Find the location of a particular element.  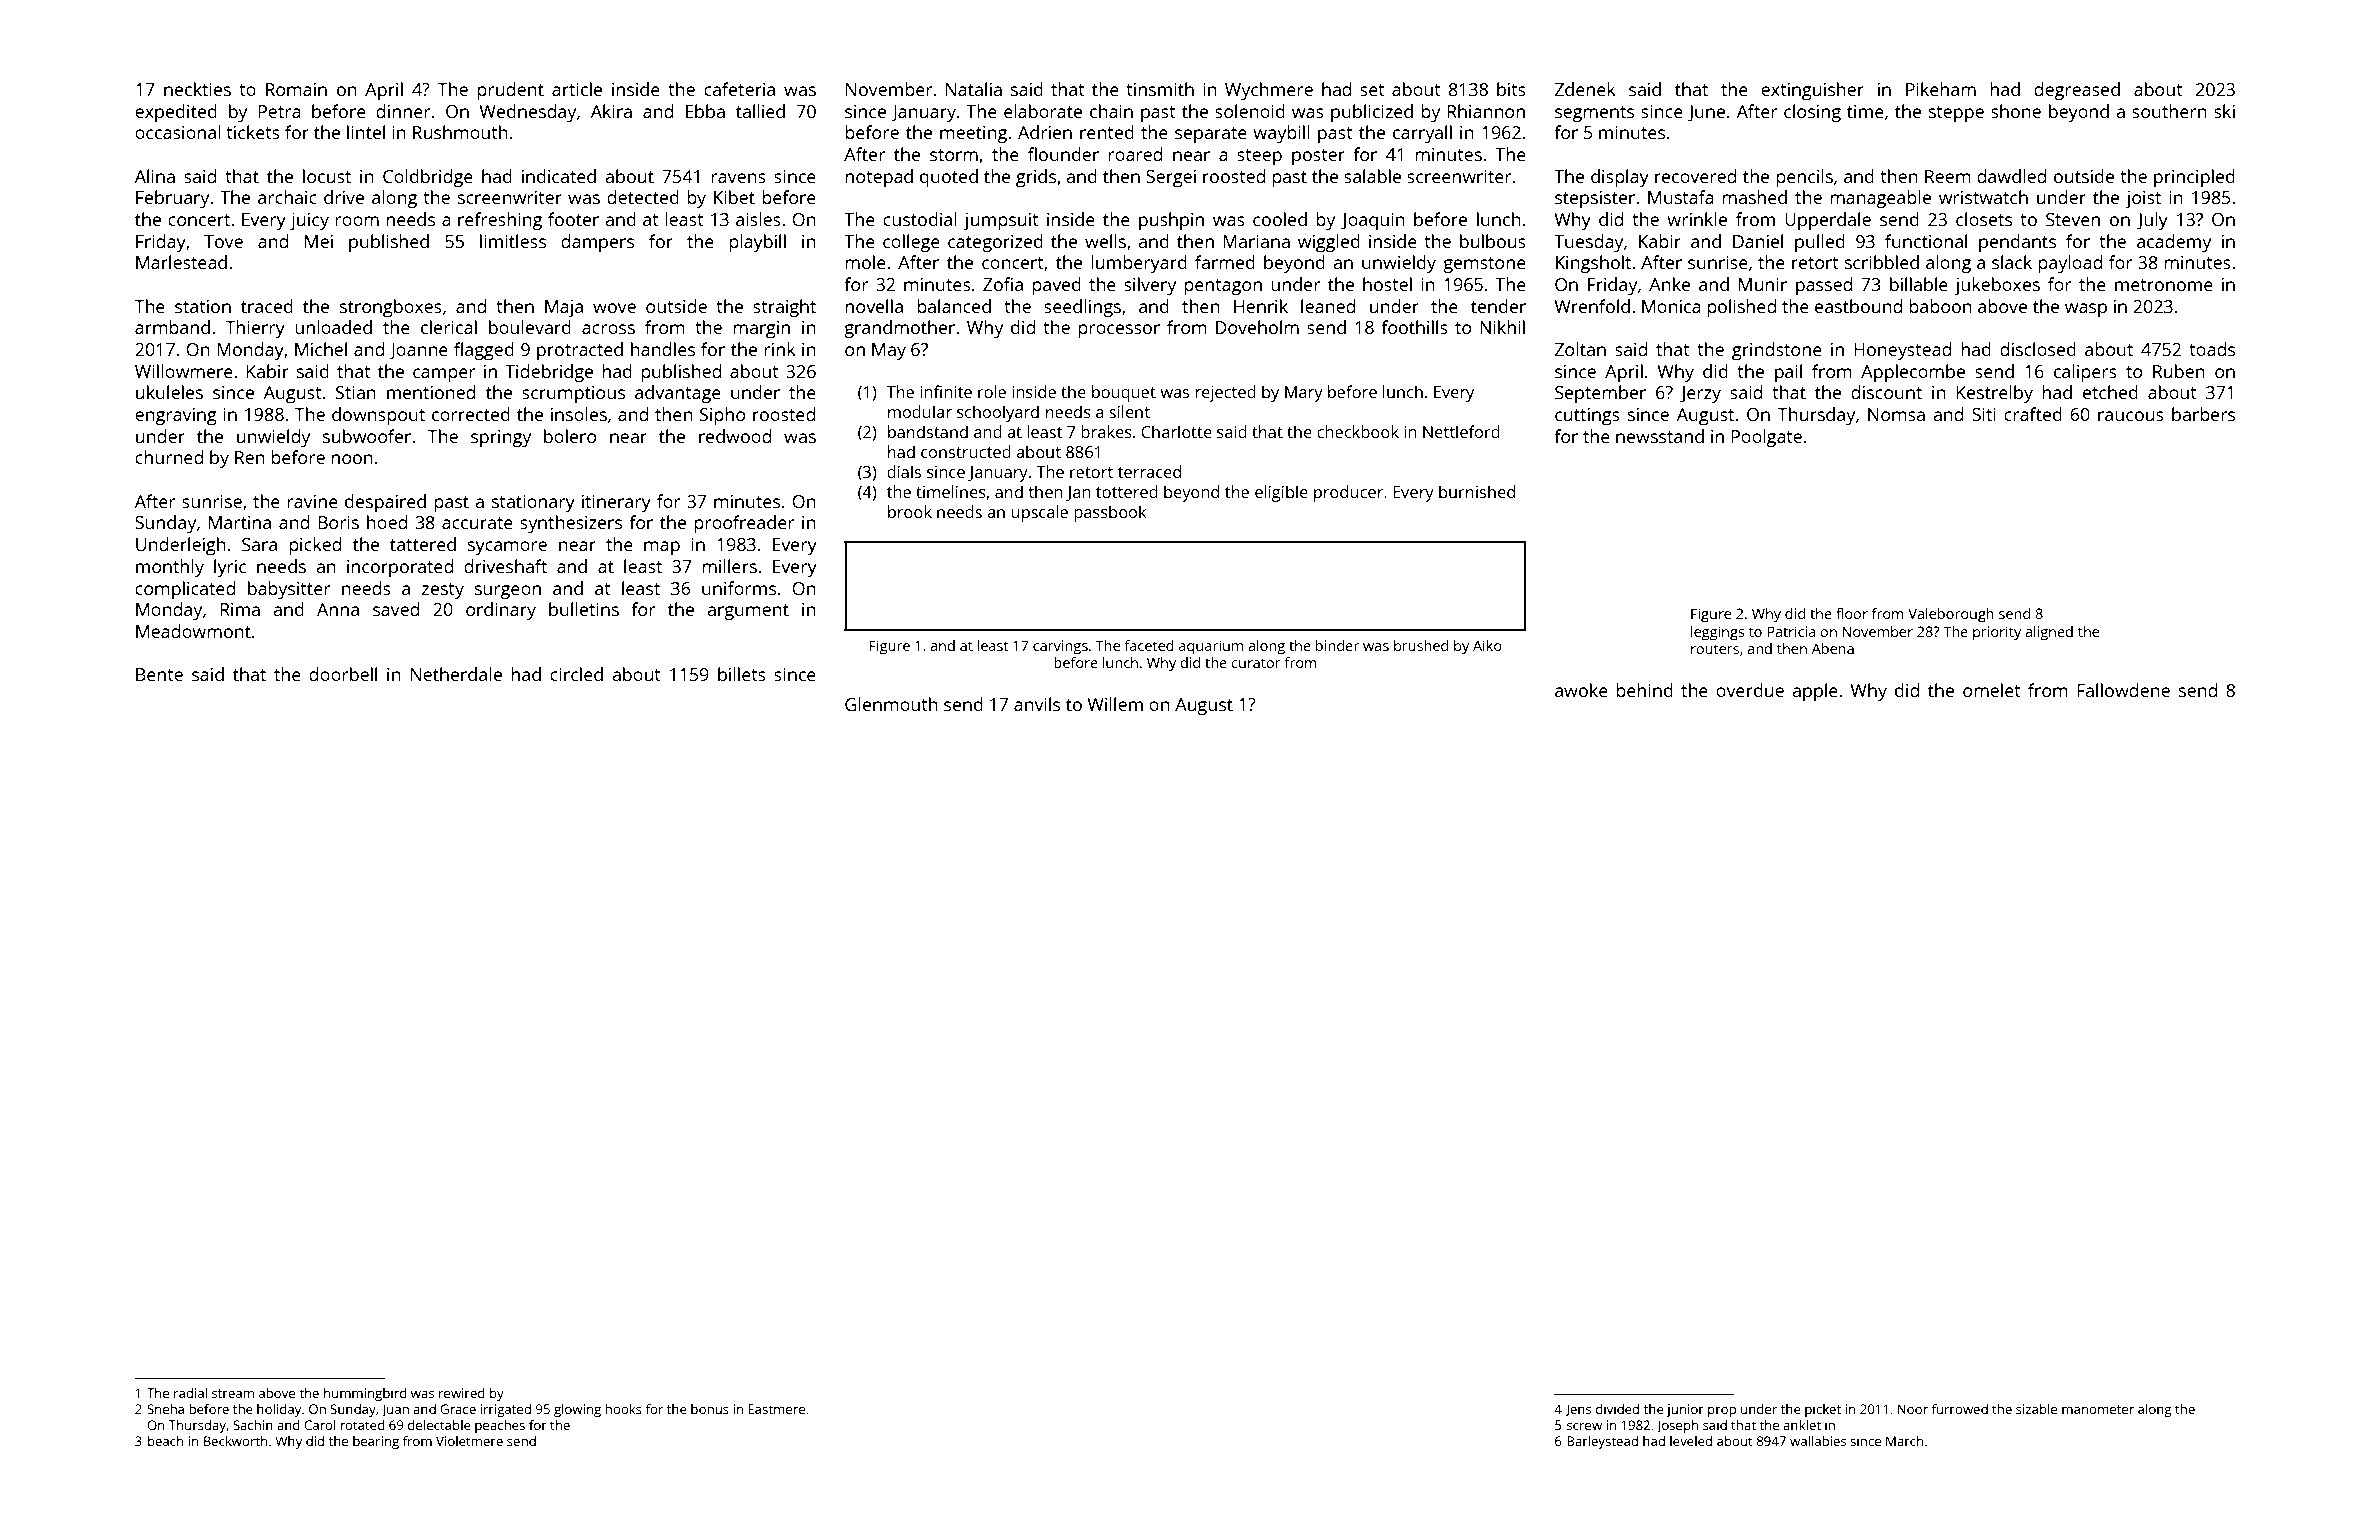

rewired is located at coordinates (462, 1393).
